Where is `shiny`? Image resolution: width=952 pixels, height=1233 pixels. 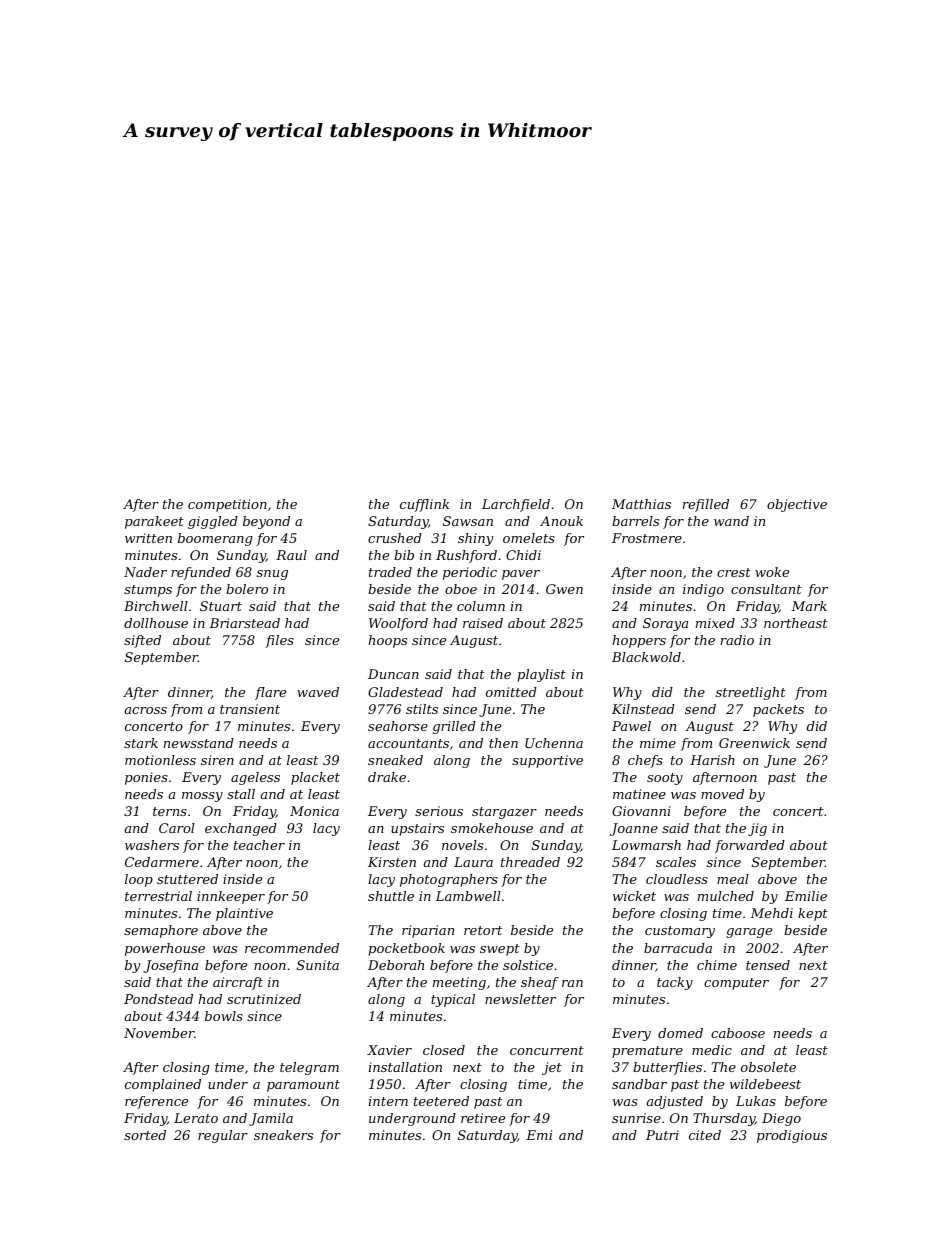 shiny is located at coordinates (475, 539).
